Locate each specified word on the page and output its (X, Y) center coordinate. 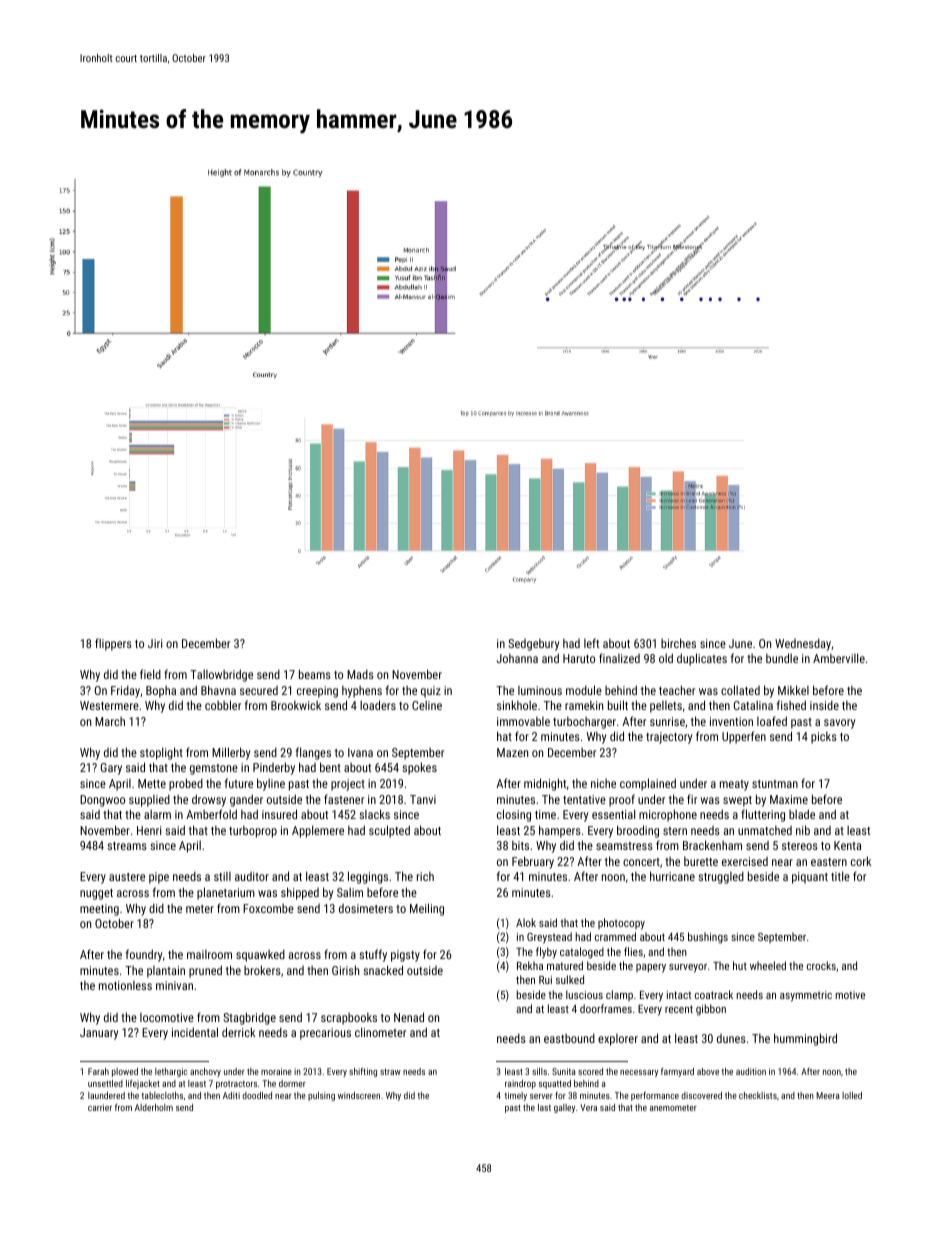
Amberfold (211, 814)
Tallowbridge (221, 675)
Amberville (839, 658)
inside (824, 705)
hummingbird (805, 1039)
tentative (584, 799)
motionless (125, 985)
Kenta (847, 845)
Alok (526, 922)
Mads (360, 674)
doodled (257, 1095)
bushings (708, 938)
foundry (144, 955)
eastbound (569, 1038)
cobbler (223, 705)
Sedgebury (533, 645)
